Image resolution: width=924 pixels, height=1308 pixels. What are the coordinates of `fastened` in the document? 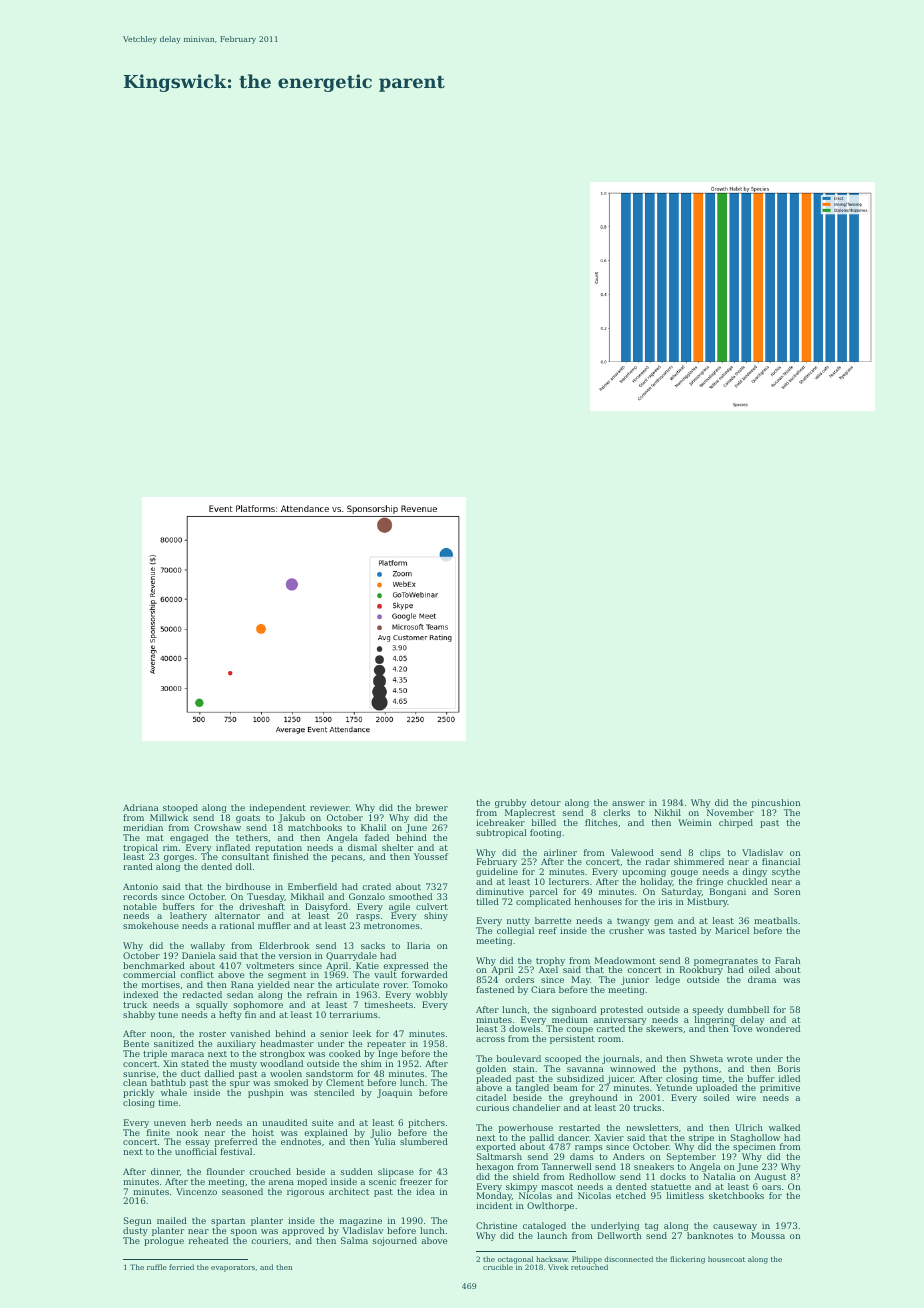 It's located at (495, 989).
